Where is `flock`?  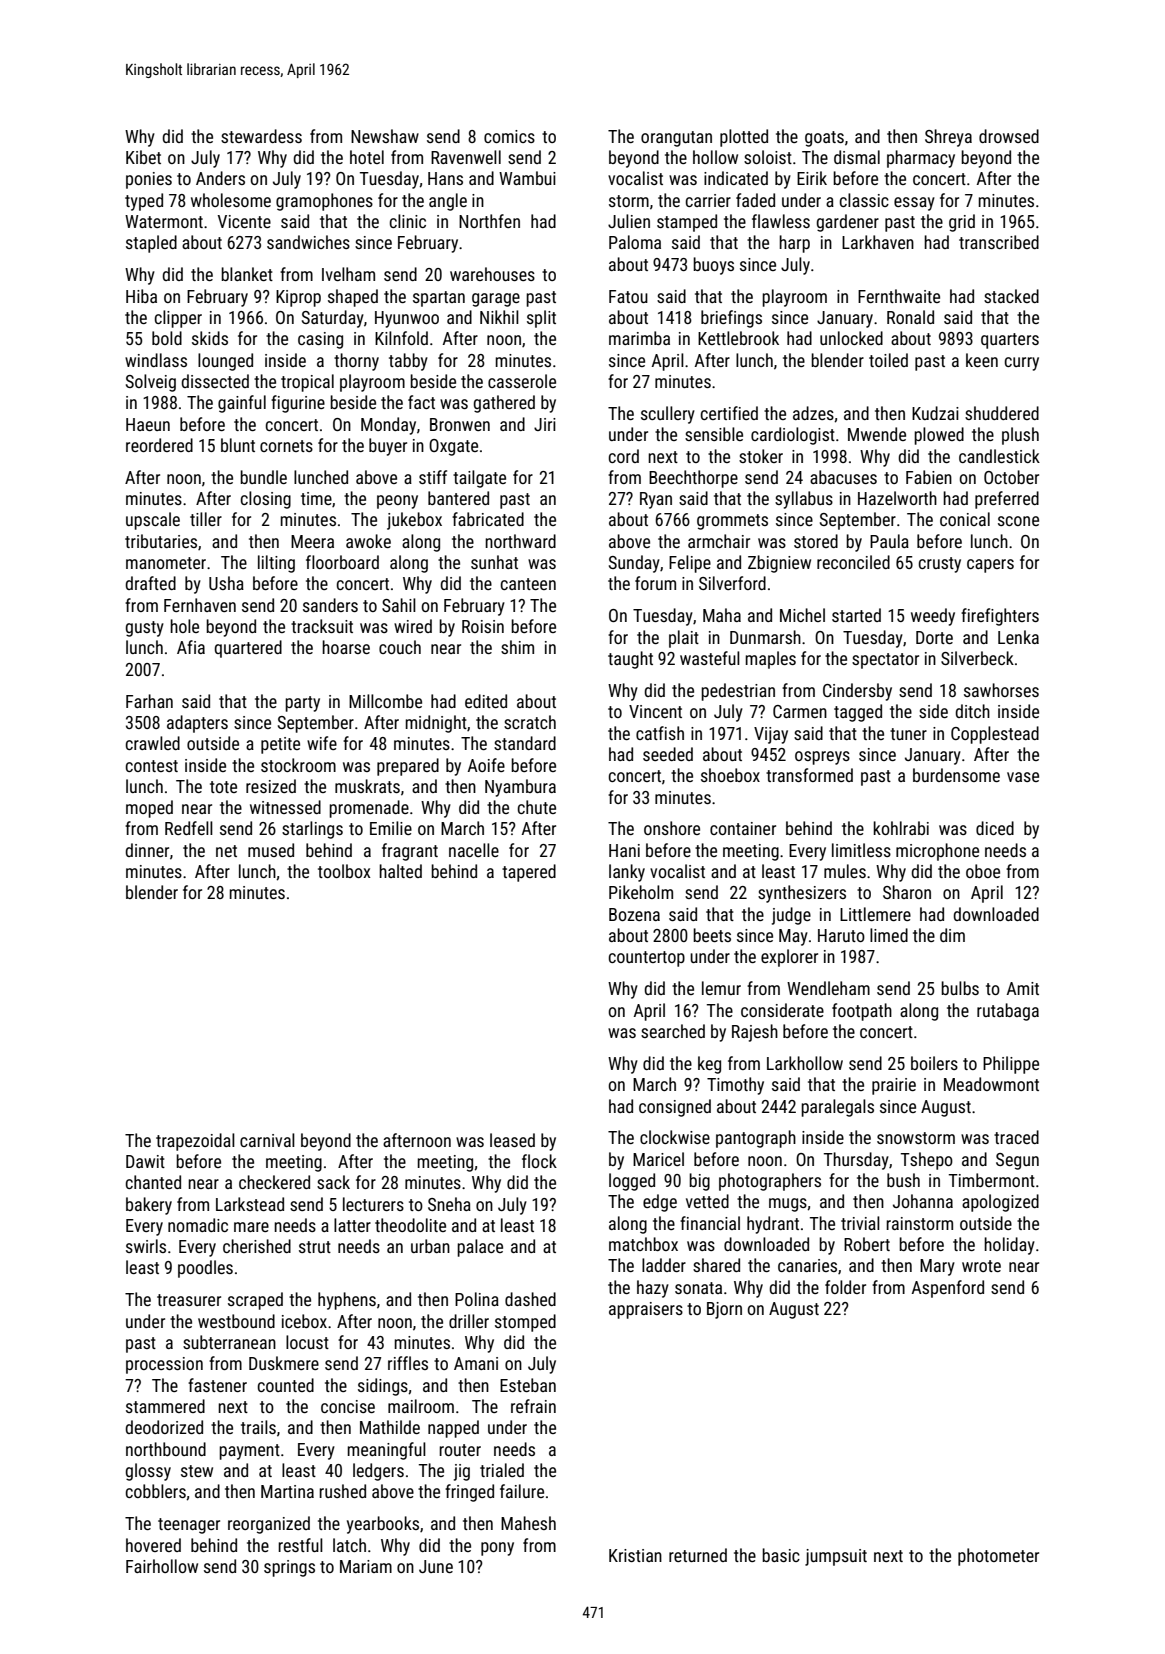 flock is located at coordinates (539, 1161).
